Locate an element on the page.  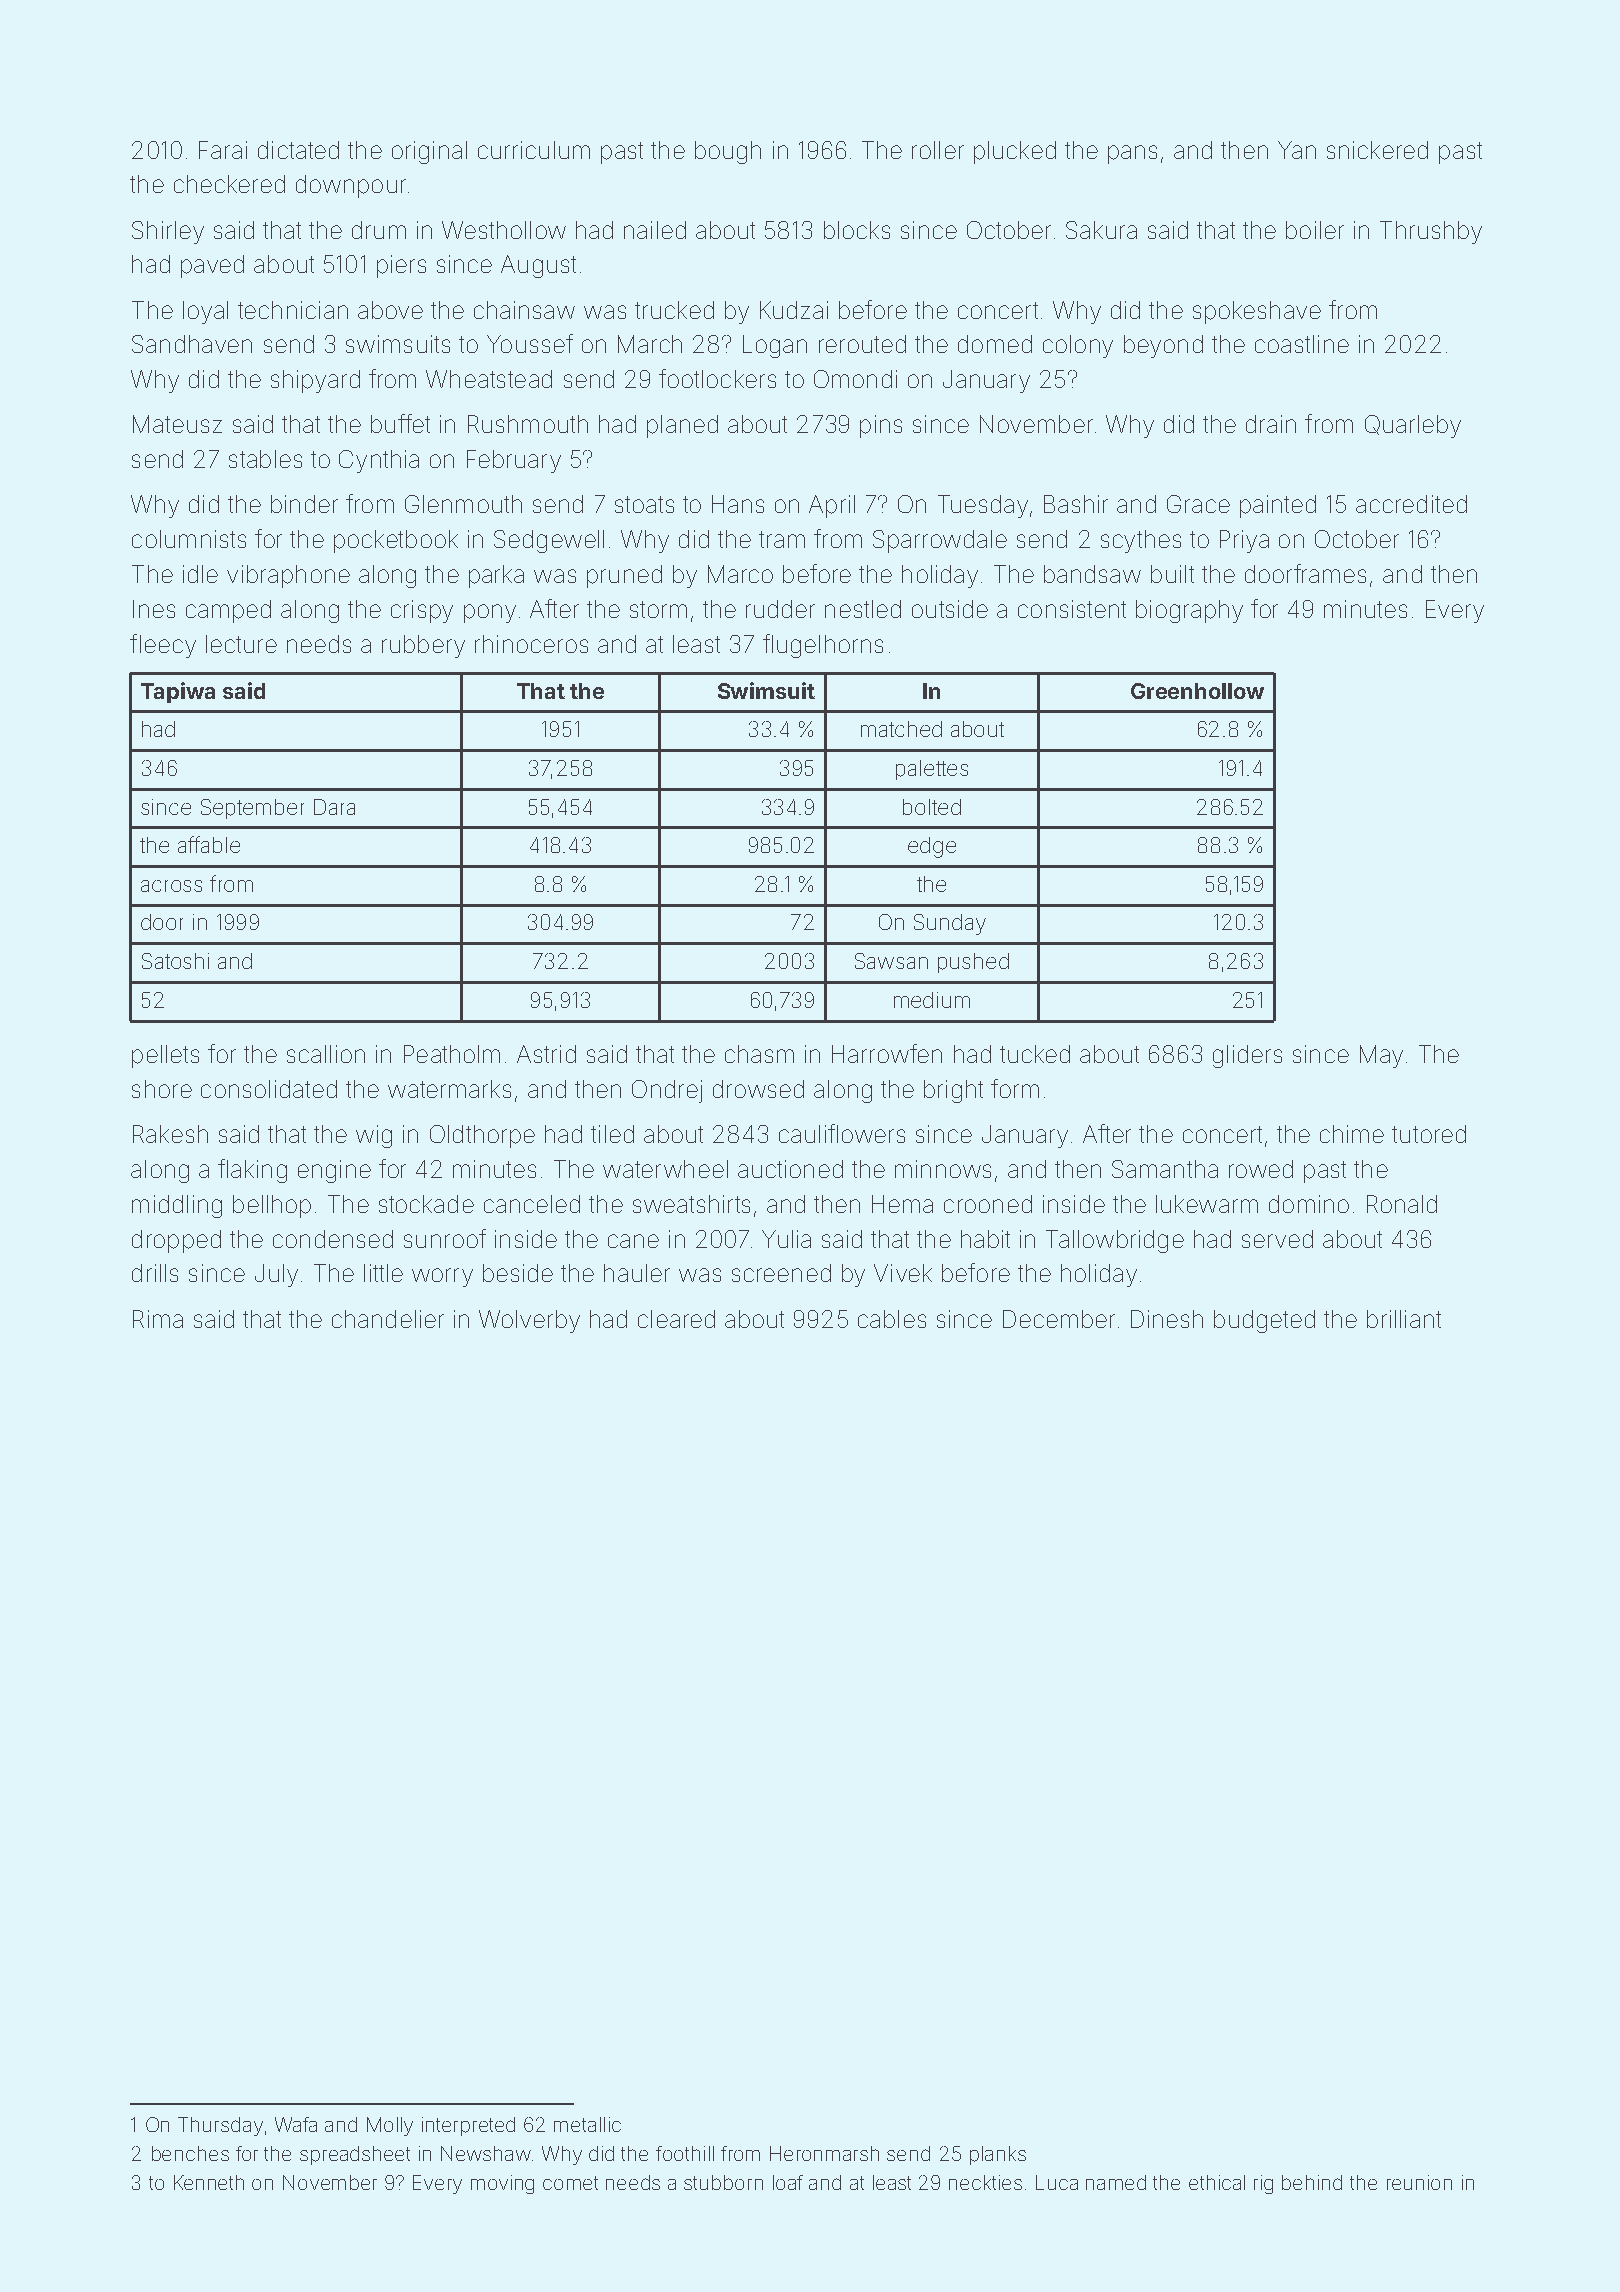
Quarleby is located at coordinates (1413, 426).
